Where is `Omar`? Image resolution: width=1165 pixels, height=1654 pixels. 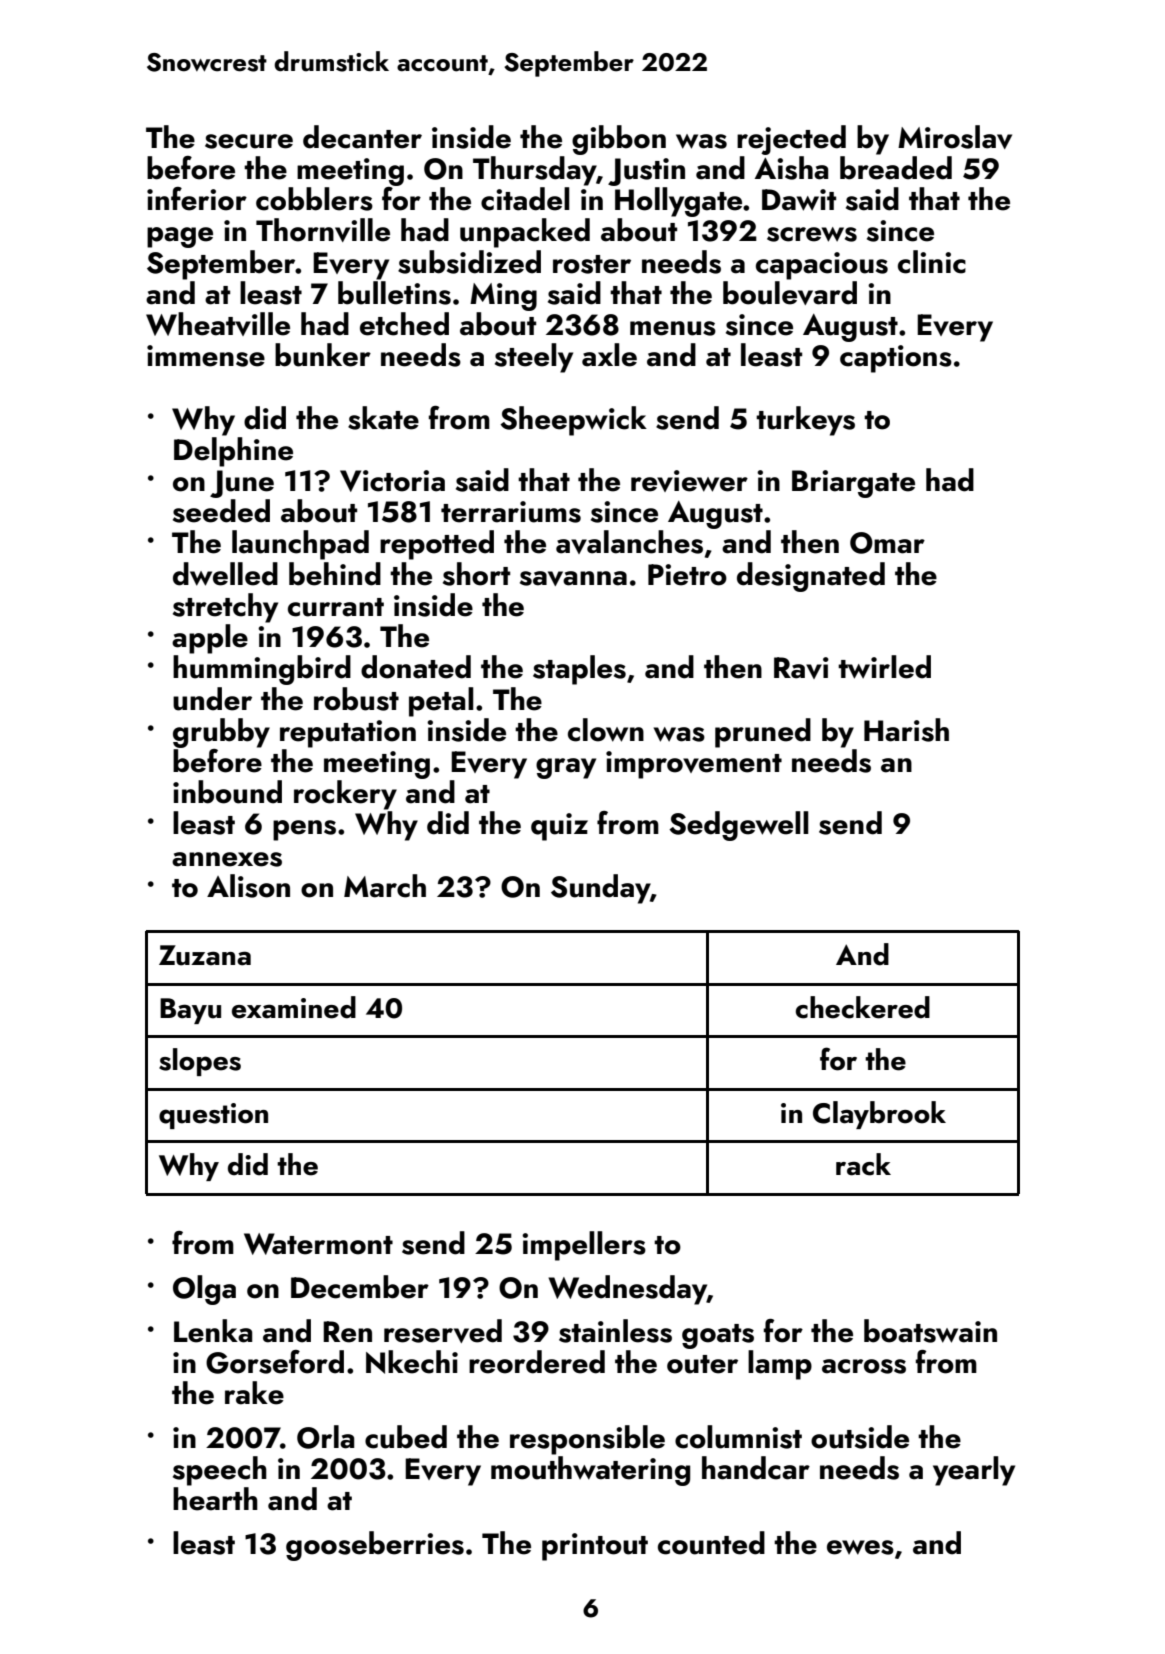
Omar is located at coordinates (887, 543).
